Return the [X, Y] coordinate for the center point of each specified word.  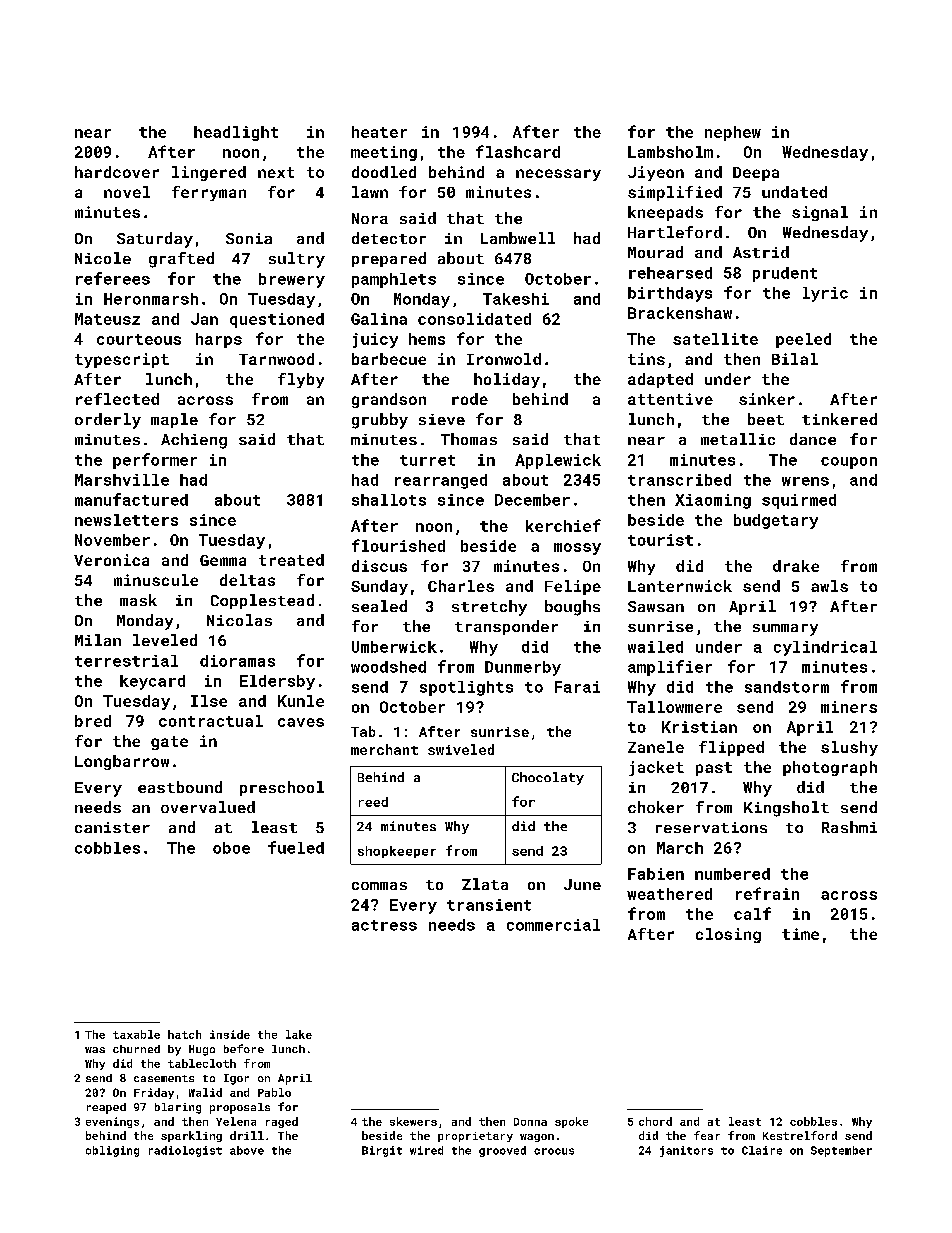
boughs [572, 608]
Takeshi [516, 299]
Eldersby [277, 682]
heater [379, 132]
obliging [112, 1151]
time [800, 934]
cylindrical [825, 648]
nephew [733, 133]
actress [384, 925]
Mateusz [107, 319]
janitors [686, 1151]
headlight [236, 133]
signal [820, 213]
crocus [554, 1151]
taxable [136, 1034]
